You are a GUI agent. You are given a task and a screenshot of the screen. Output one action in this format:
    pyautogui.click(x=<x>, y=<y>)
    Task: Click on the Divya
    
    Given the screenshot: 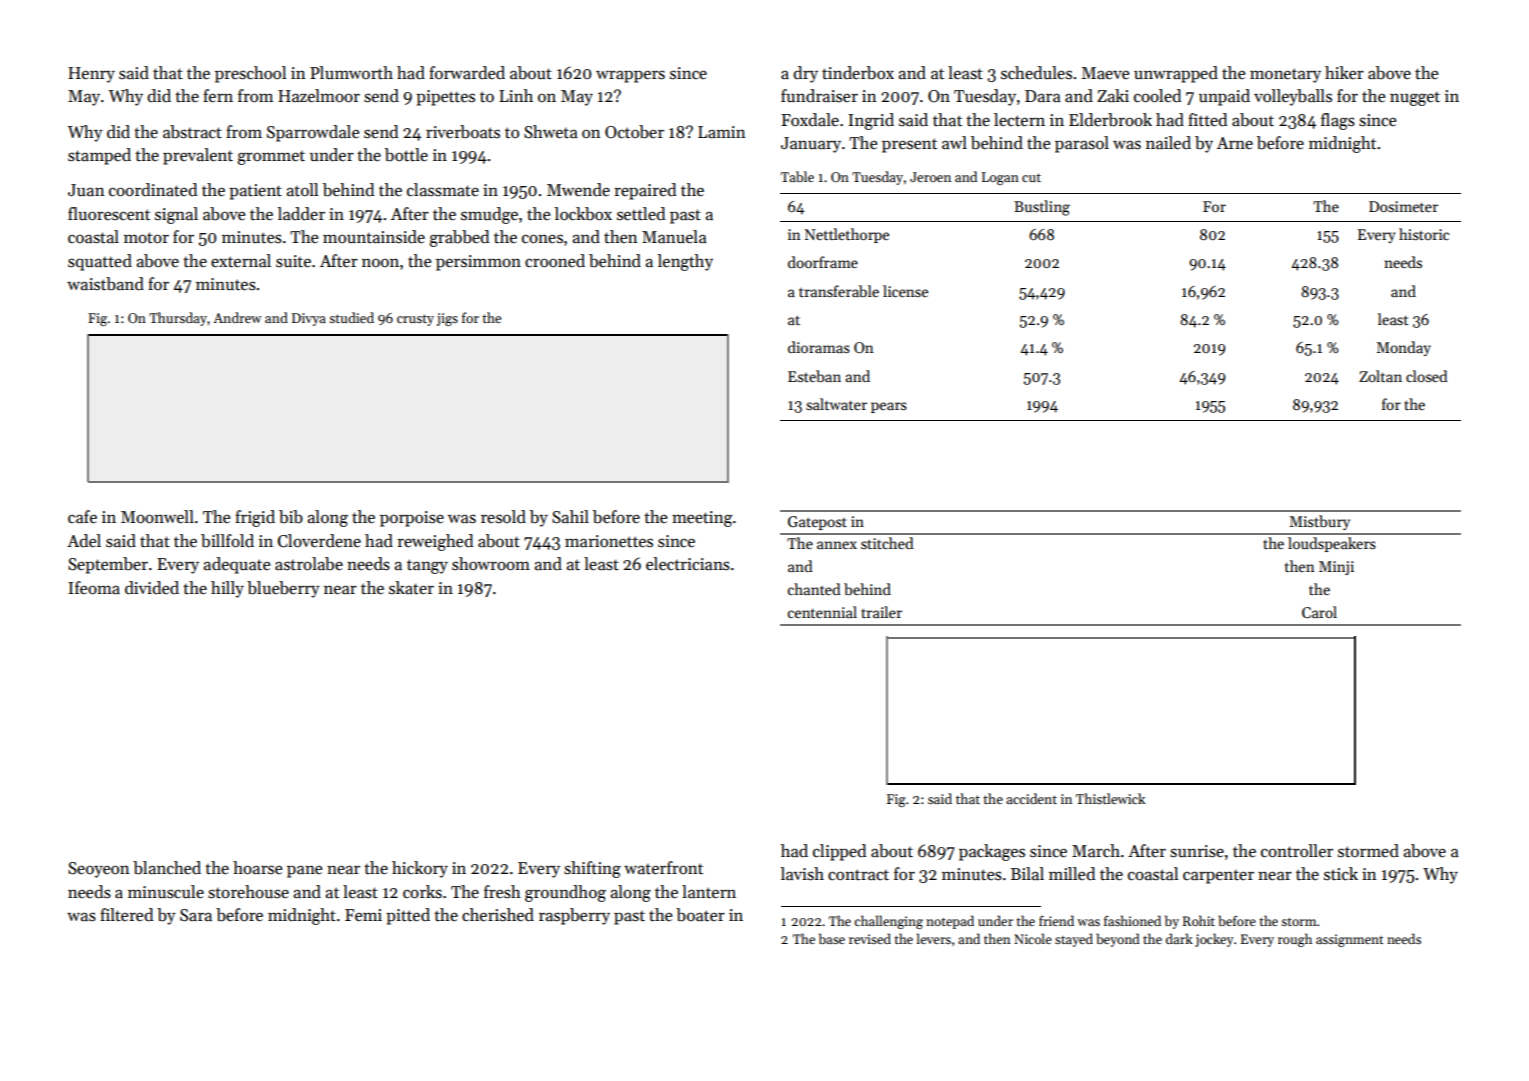 What is the action you would take?
    pyautogui.click(x=309, y=319)
